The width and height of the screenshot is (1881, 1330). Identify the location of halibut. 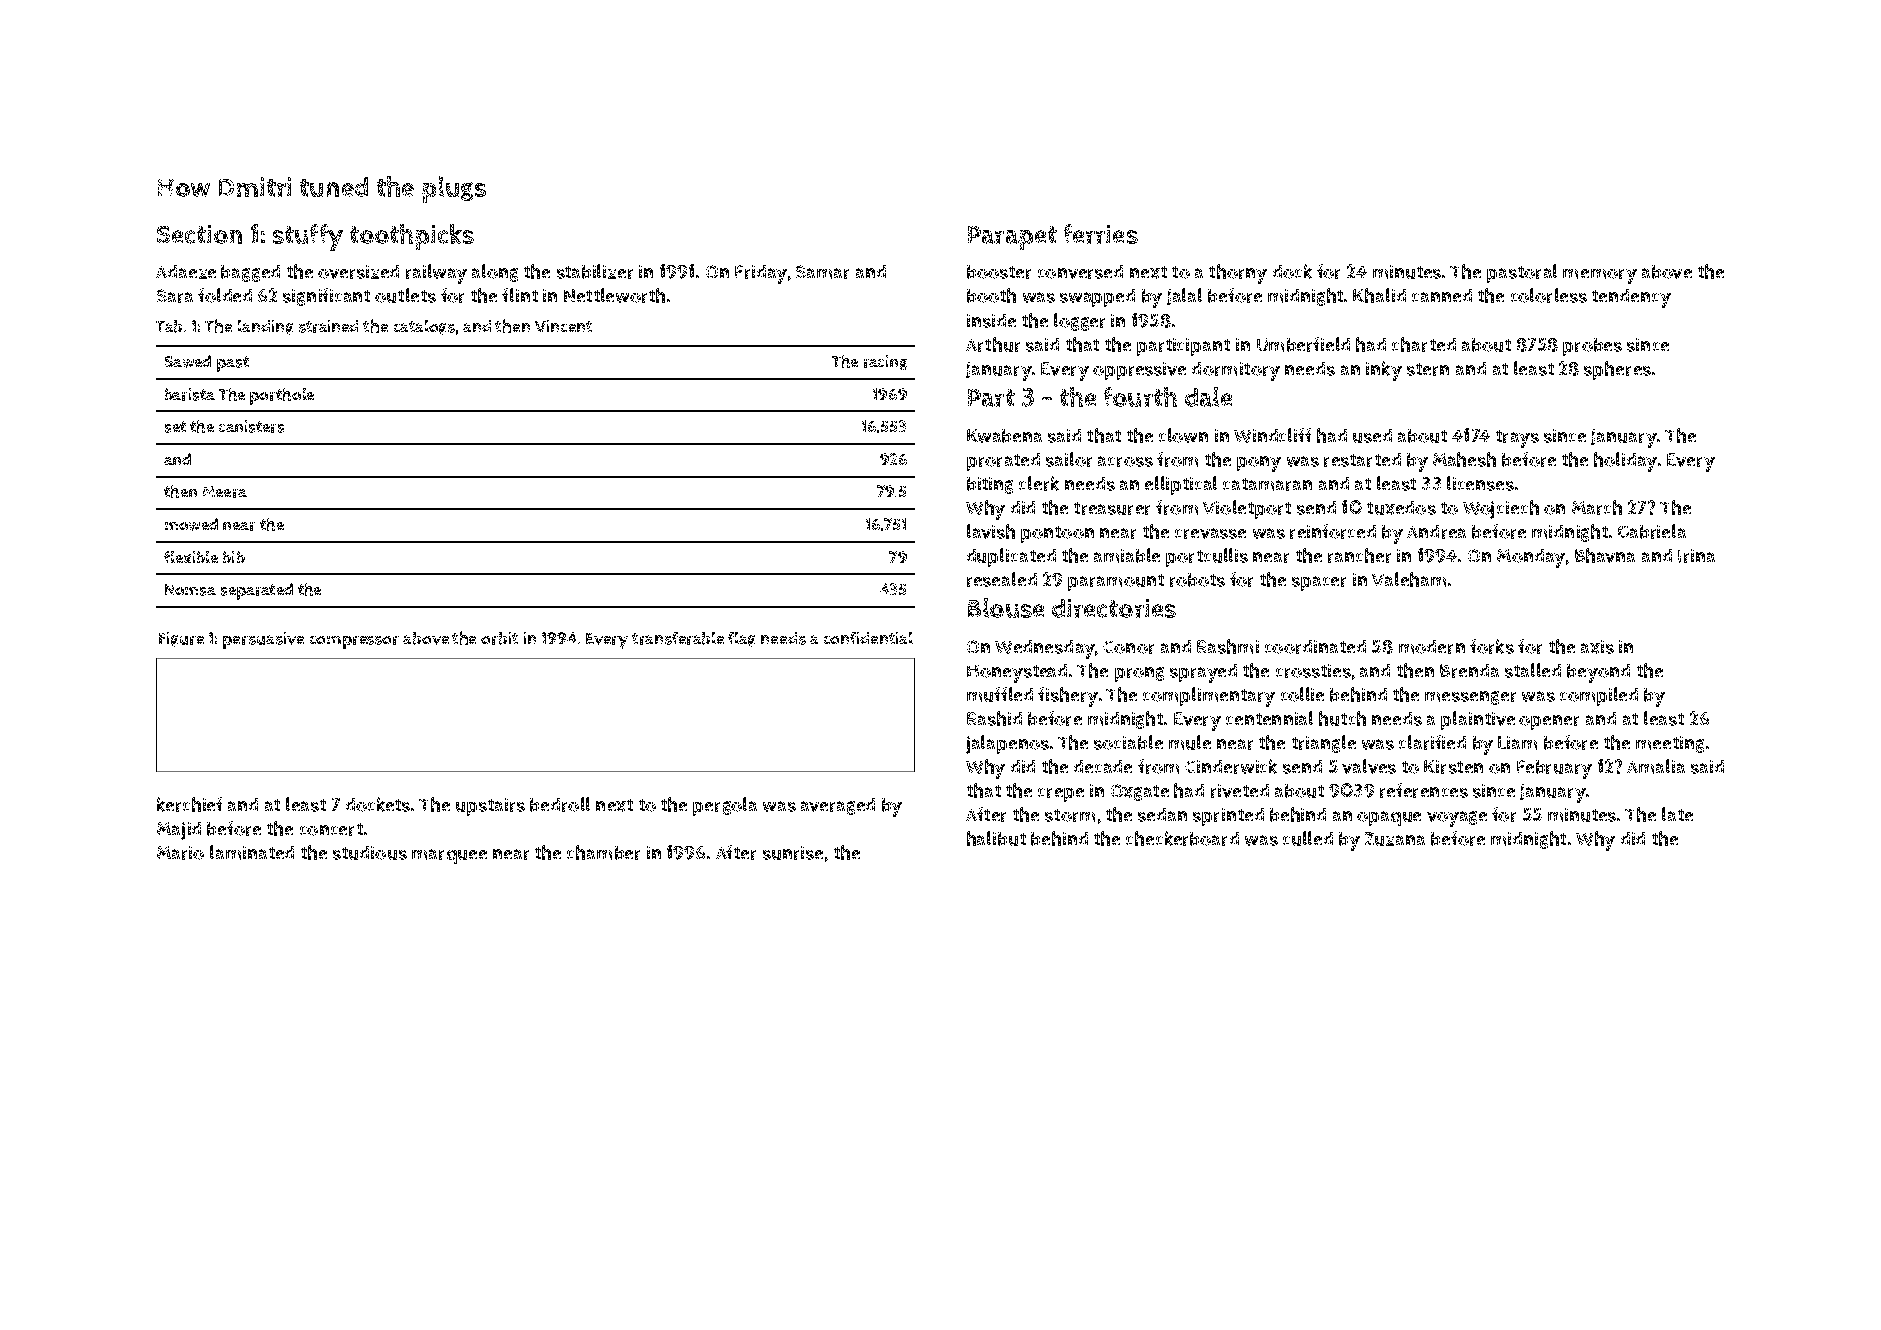
(996, 838).
